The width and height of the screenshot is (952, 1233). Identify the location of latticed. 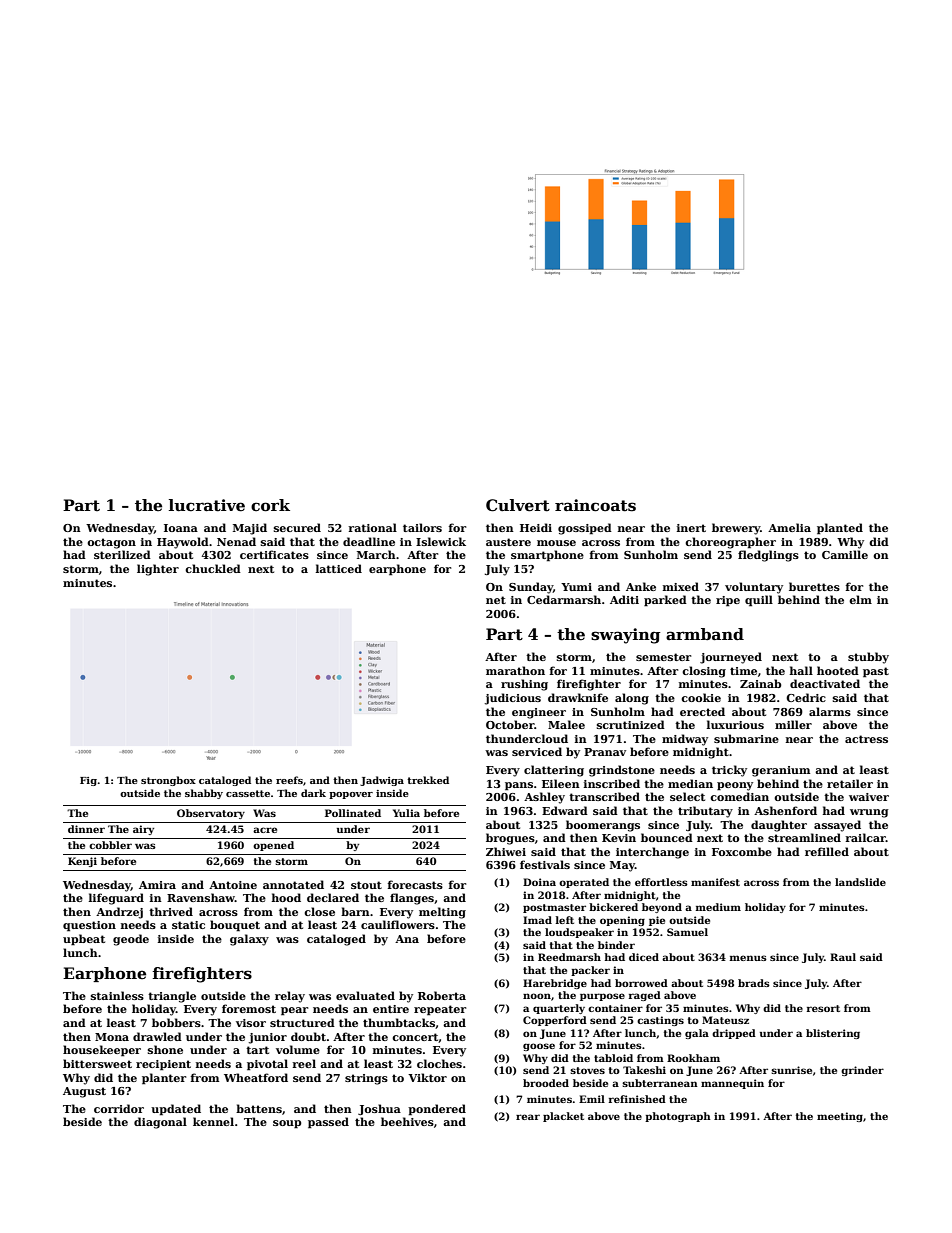
(339, 568).
